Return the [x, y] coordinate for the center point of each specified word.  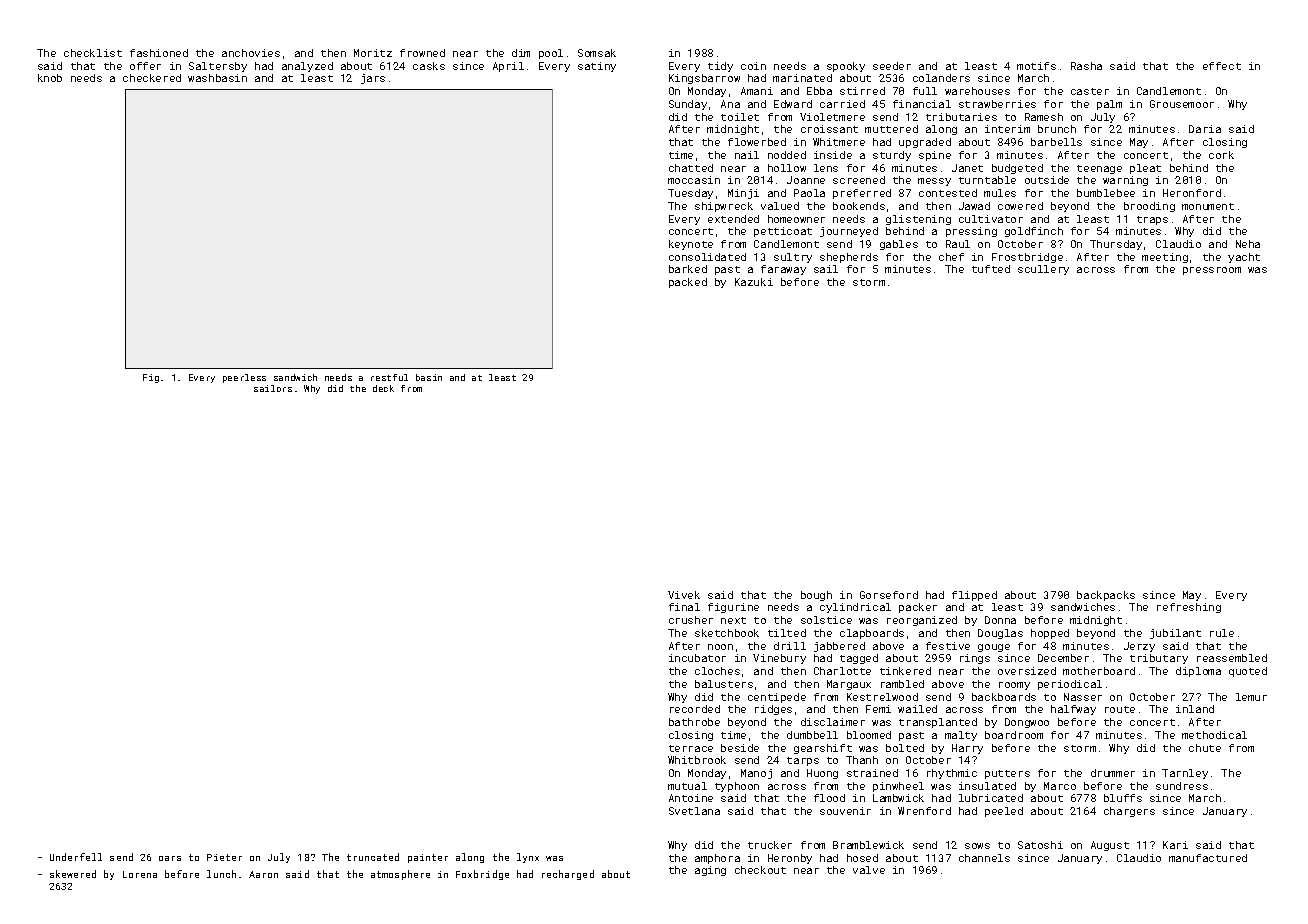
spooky [846, 67]
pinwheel [898, 787]
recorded [695, 709]
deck [383, 388]
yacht [1244, 258]
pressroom [1212, 271]
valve [869, 870]
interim [1007, 129]
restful [389, 377]
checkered [152, 78]
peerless [244, 378]
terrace [691, 748]
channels [984, 858]
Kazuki [754, 282]
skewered [73, 874]
